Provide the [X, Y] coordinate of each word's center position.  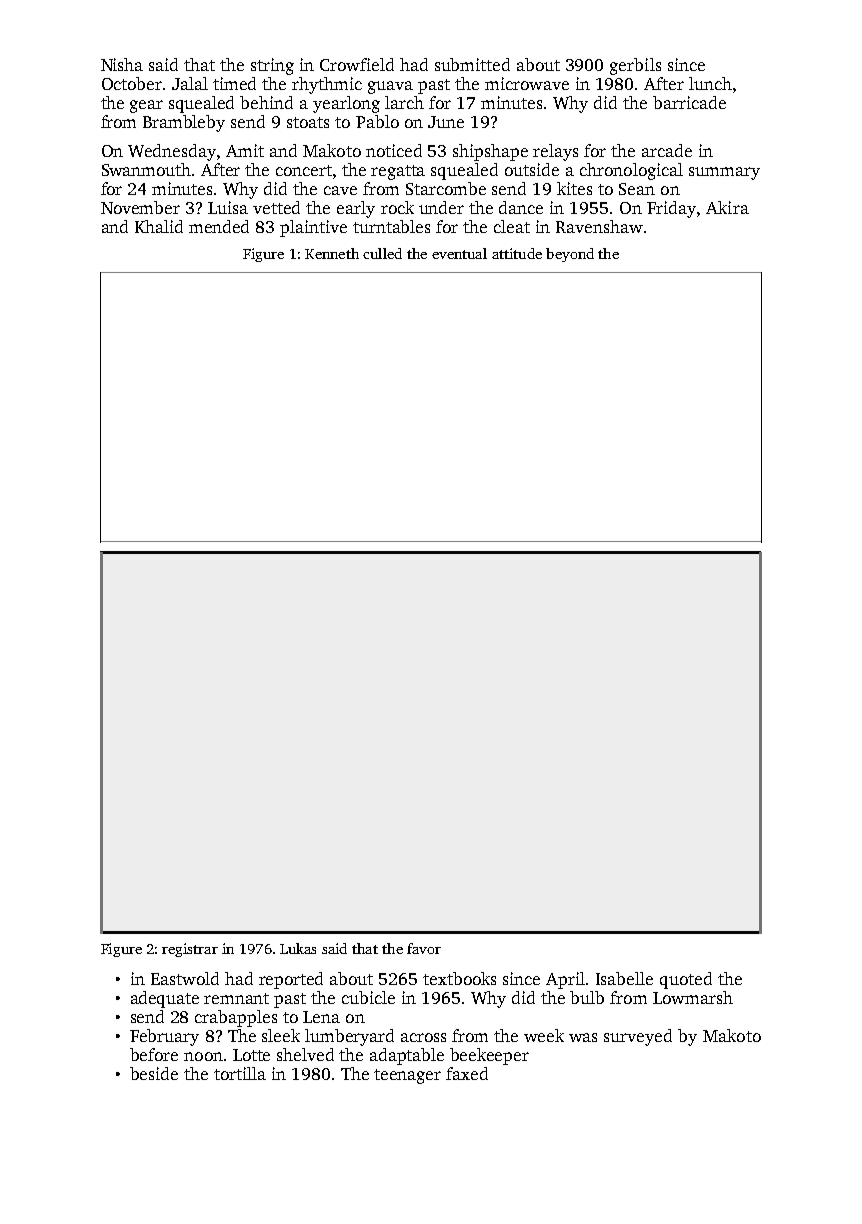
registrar [190, 950]
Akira [727, 207]
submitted [472, 64]
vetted [276, 207]
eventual [459, 253]
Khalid [159, 226]
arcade [667, 150]
